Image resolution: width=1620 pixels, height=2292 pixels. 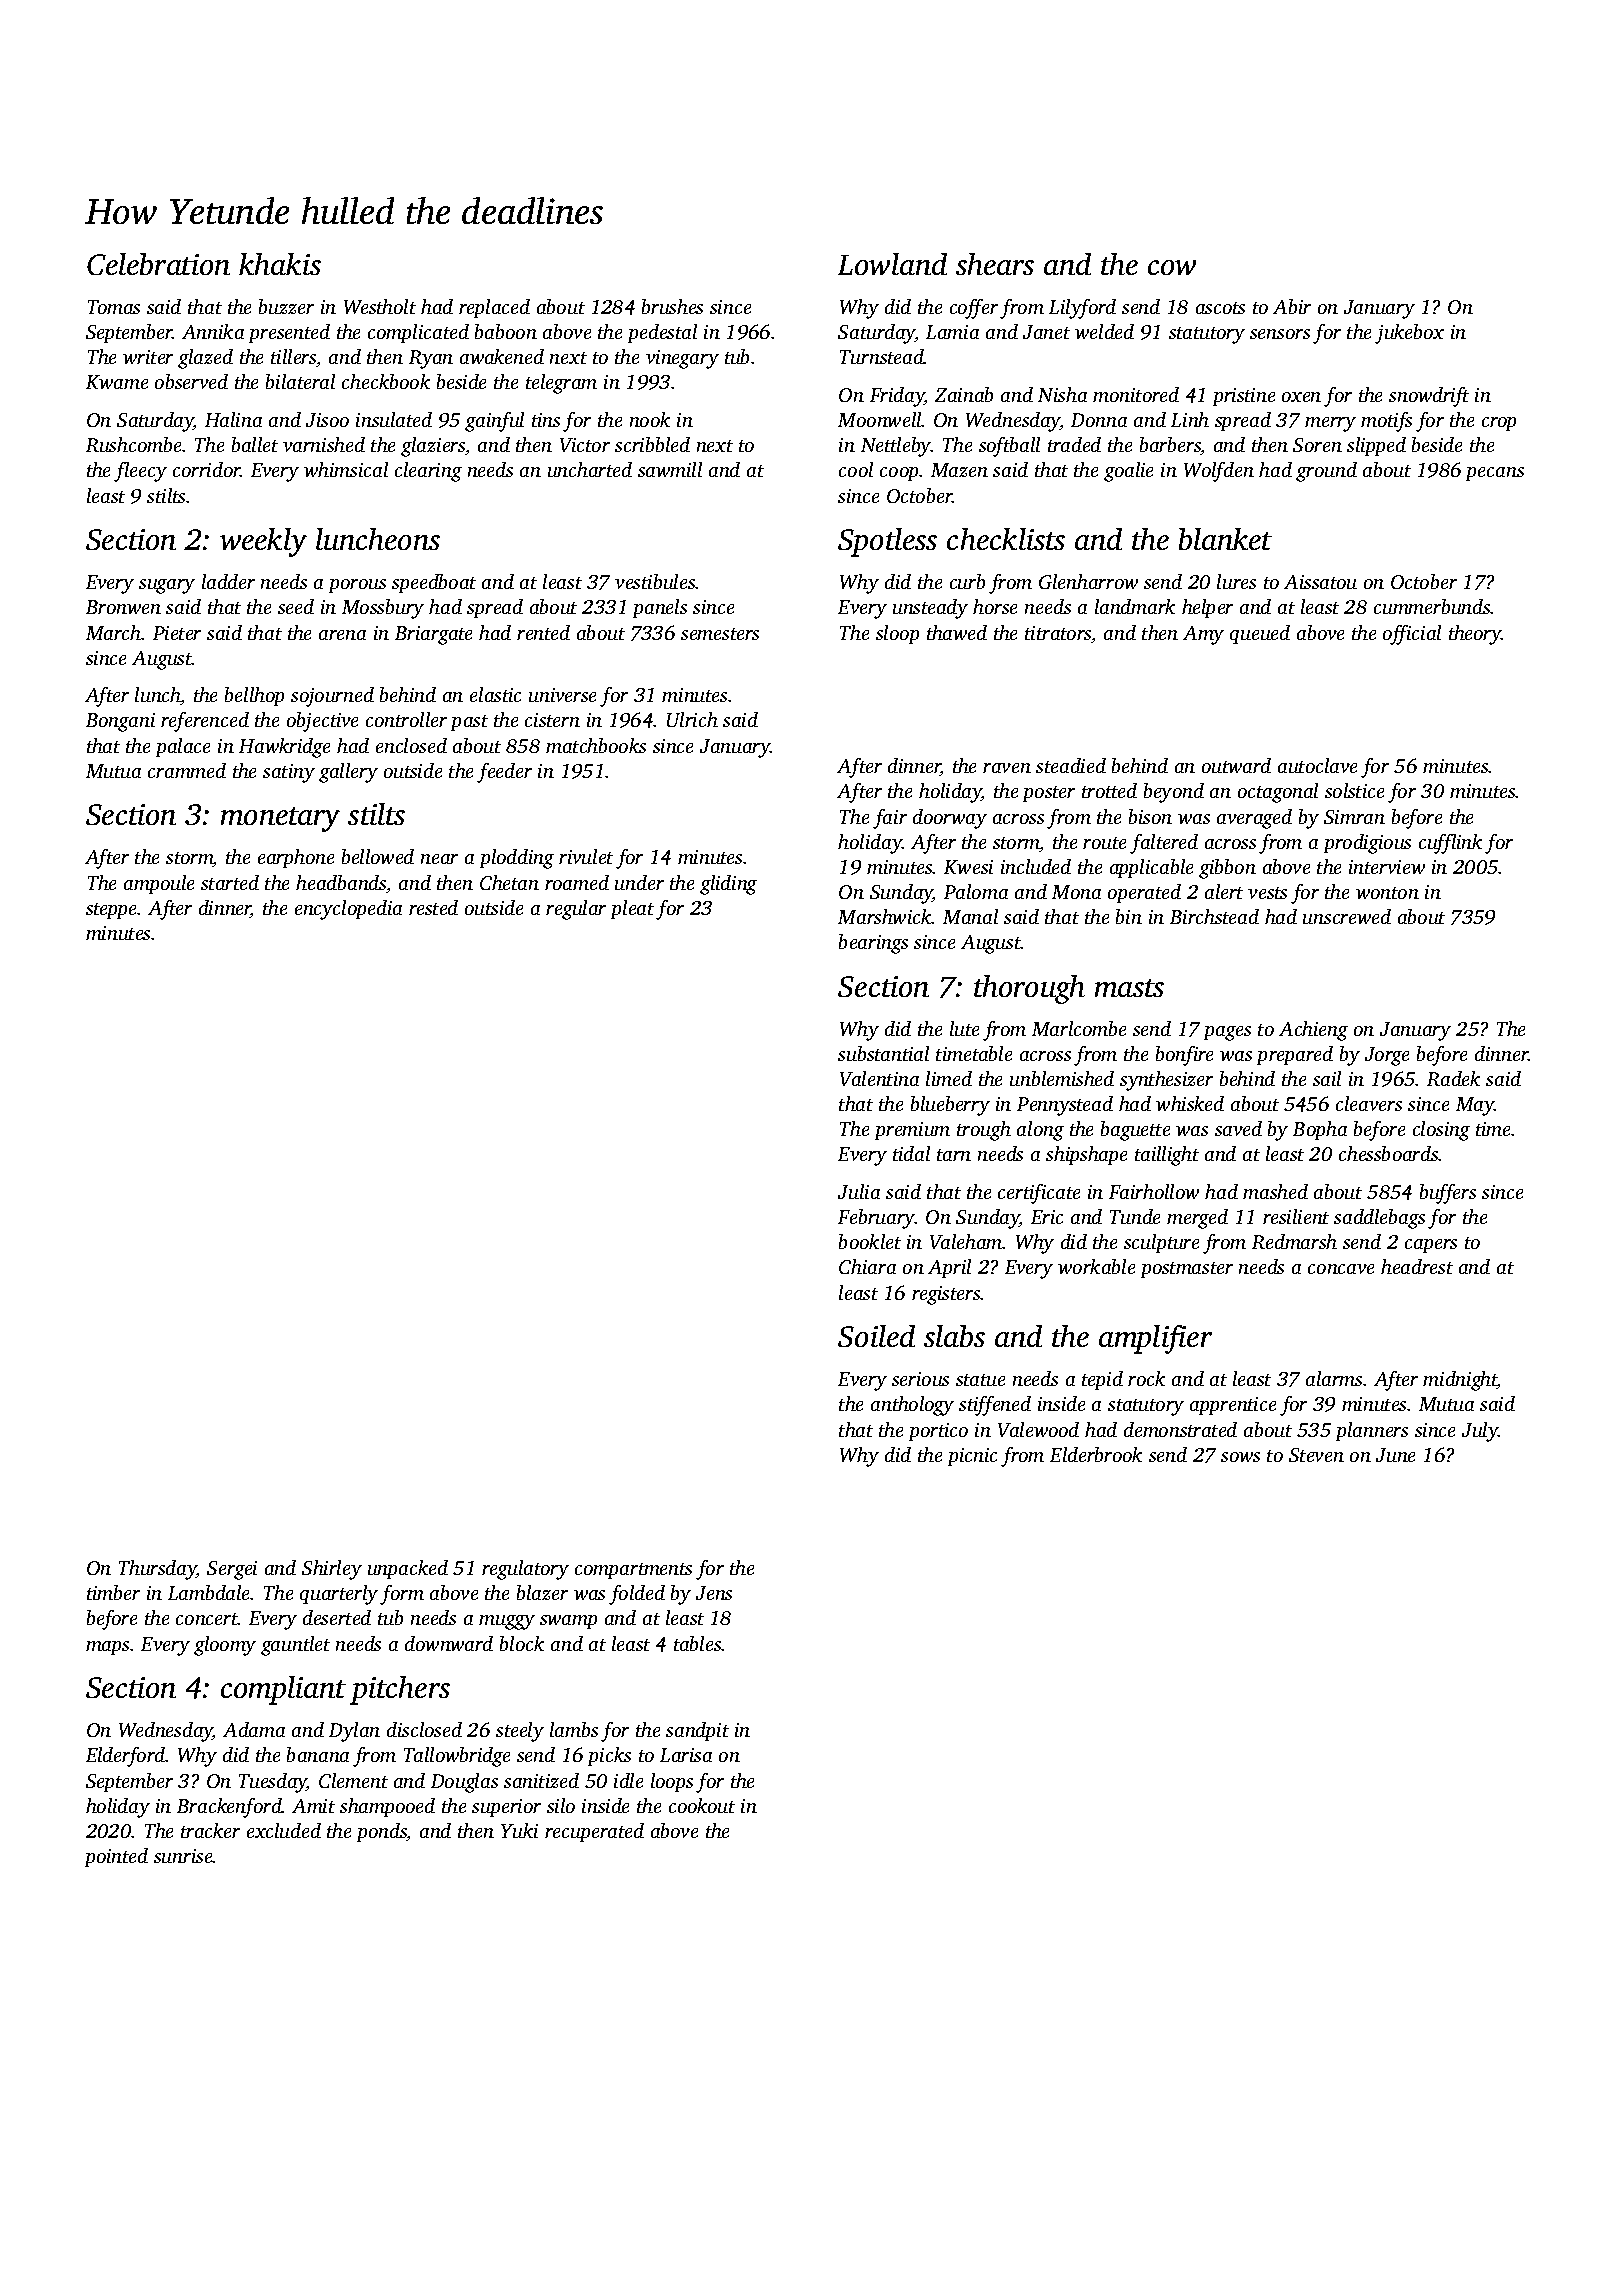 What do you see at coordinates (177, 633) in the page?
I see `Pieter` at bounding box center [177, 633].
